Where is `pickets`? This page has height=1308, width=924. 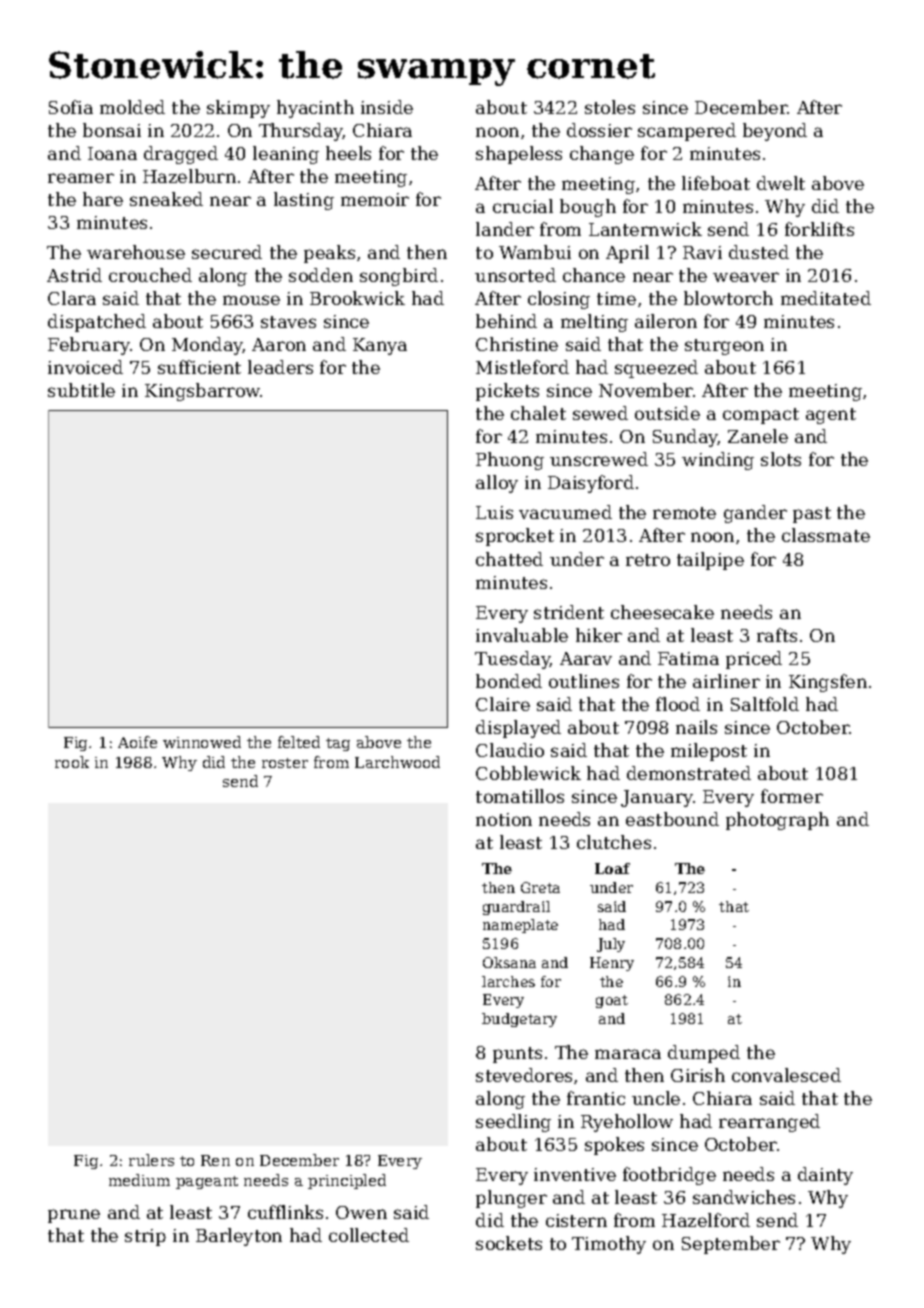 pickets is located at coordinates (507, 392).
